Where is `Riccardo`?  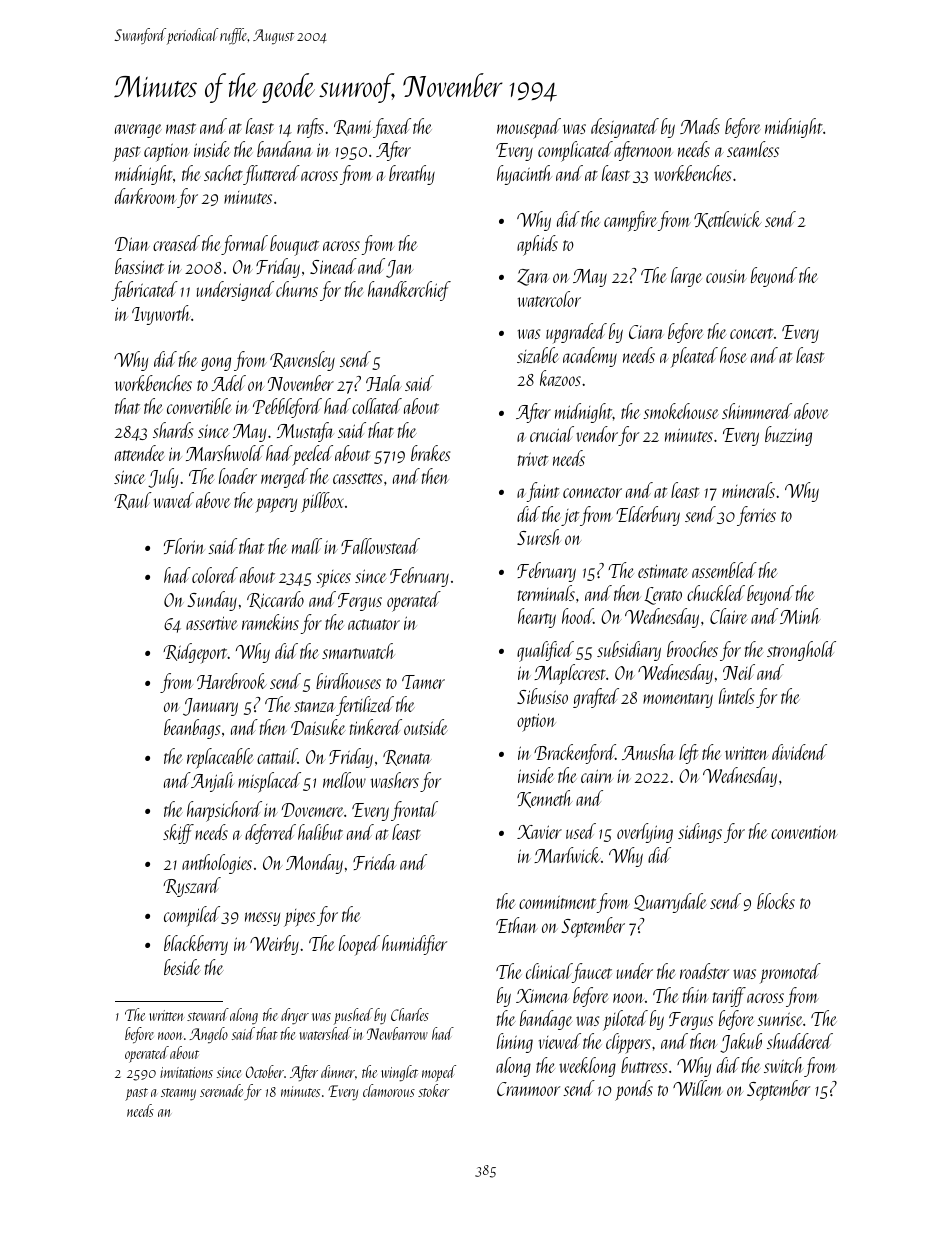
Riccardo is located at coordinates (275, 600).
